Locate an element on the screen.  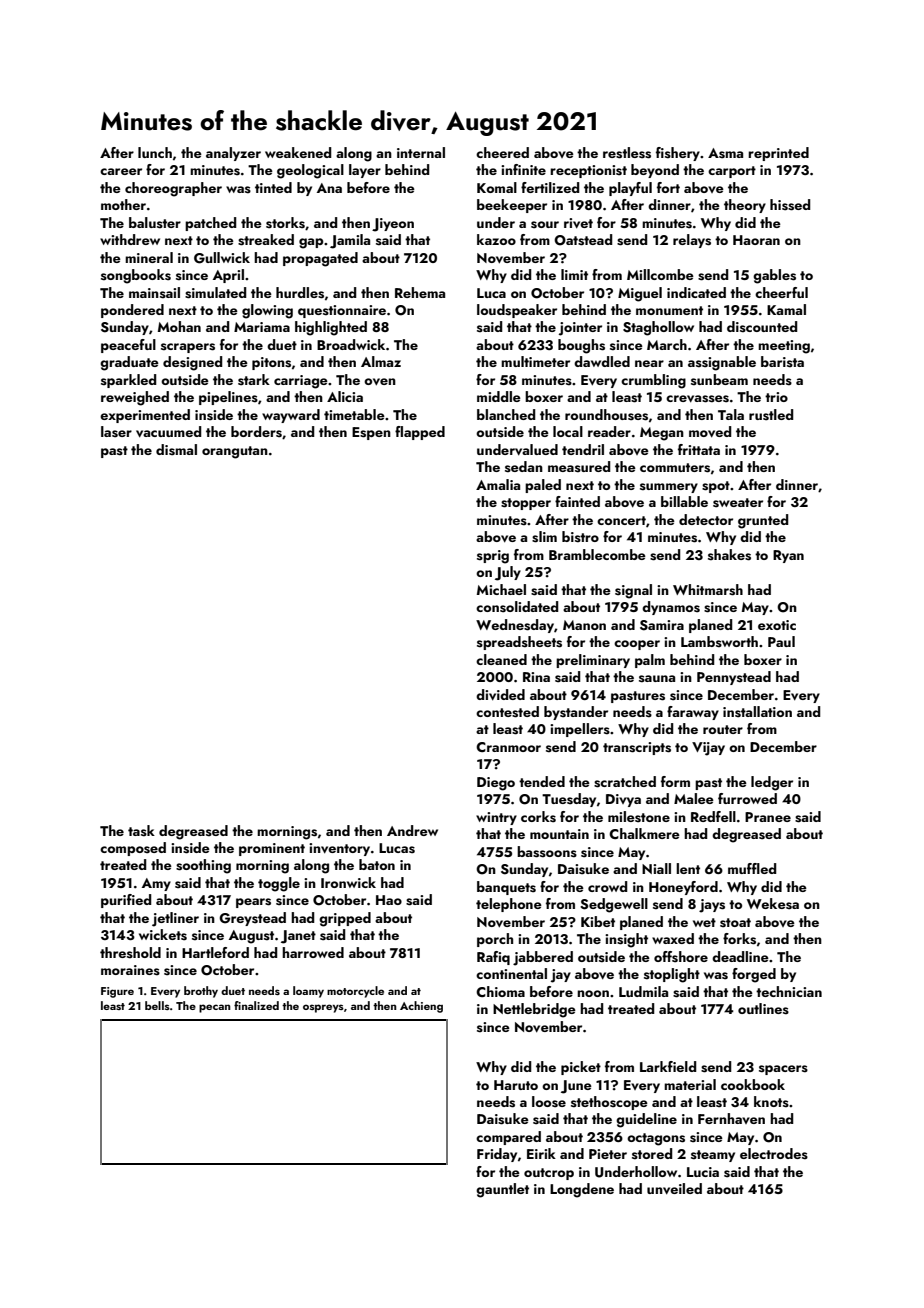
sprig is located at coordinates (493, 557).
